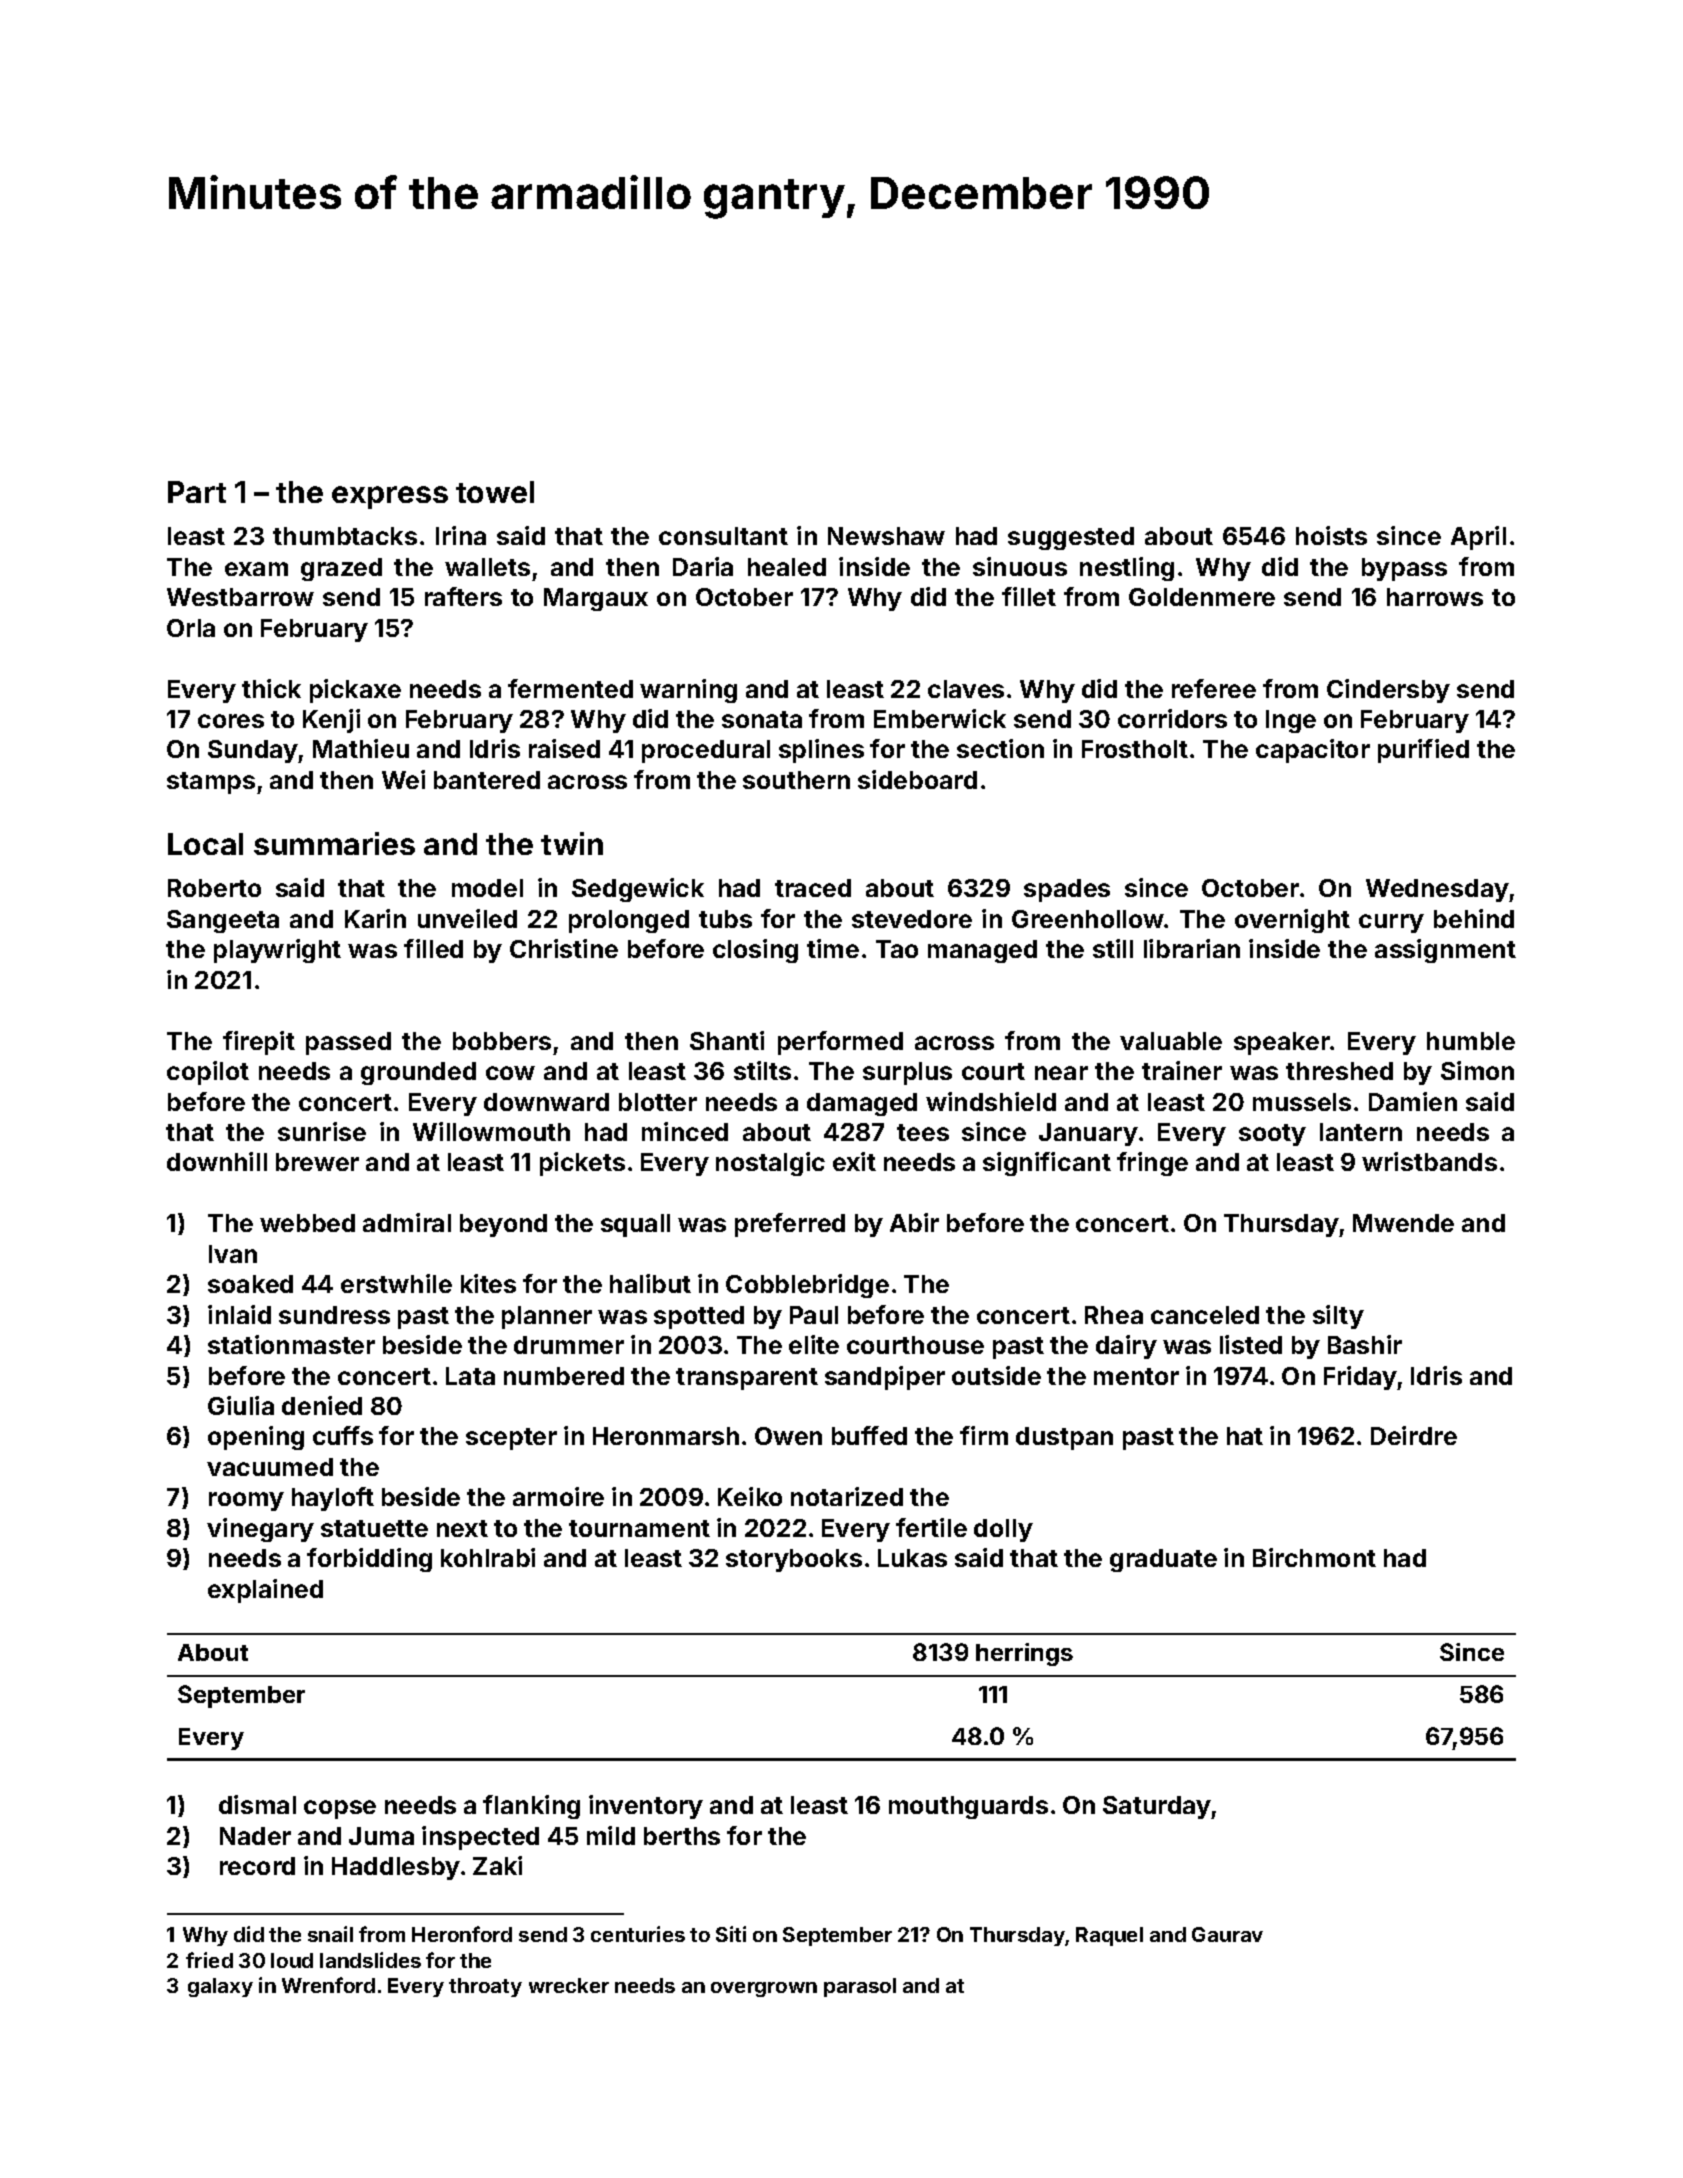 Image resolution: width=1683 pixels, height=2178 pixels. I want to click on sooty, so click(1272, 1135).
